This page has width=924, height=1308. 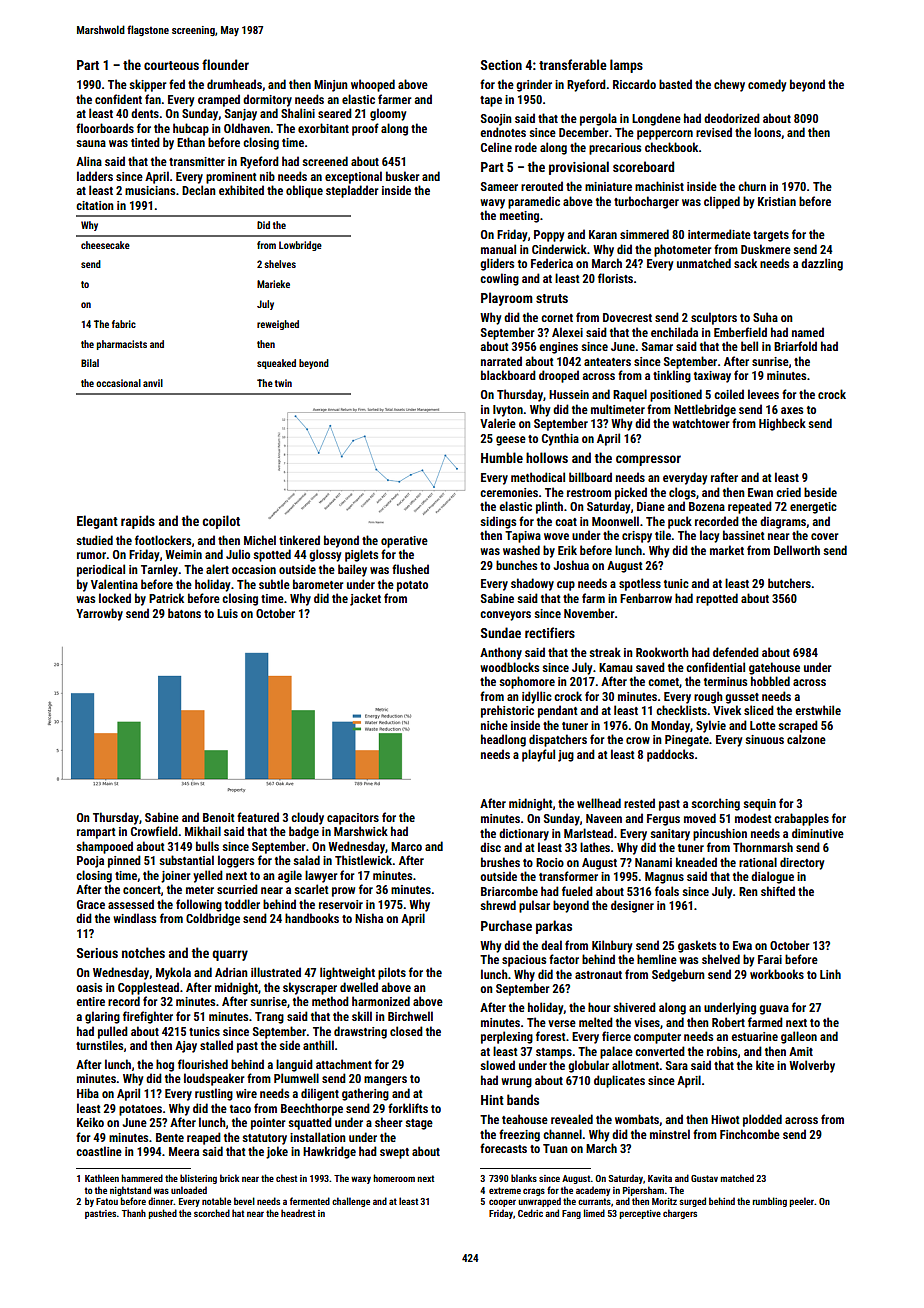 I want to click on capacitors, so click(x=353, y=819).
